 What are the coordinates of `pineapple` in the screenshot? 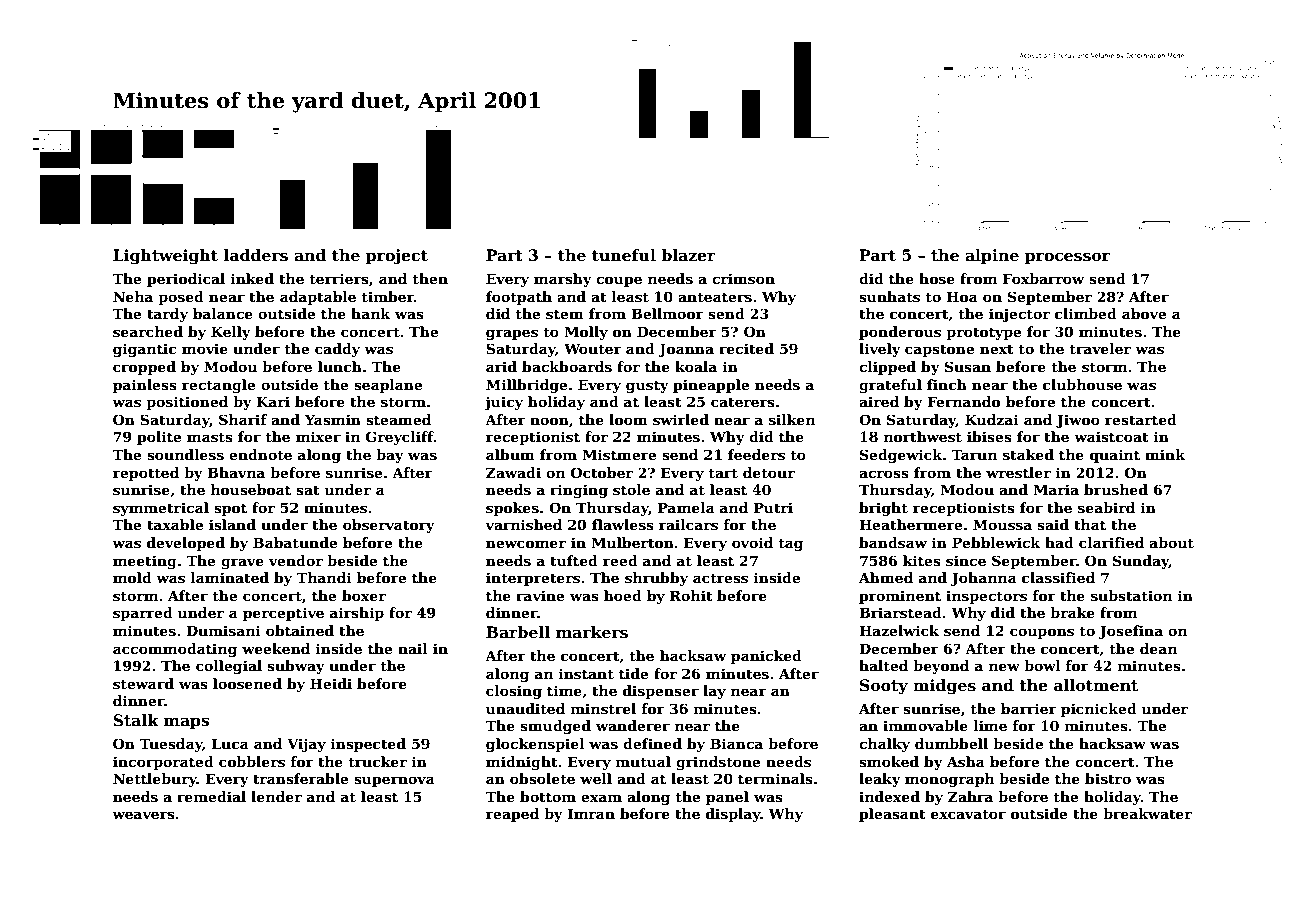 It's located at (711, 386).
